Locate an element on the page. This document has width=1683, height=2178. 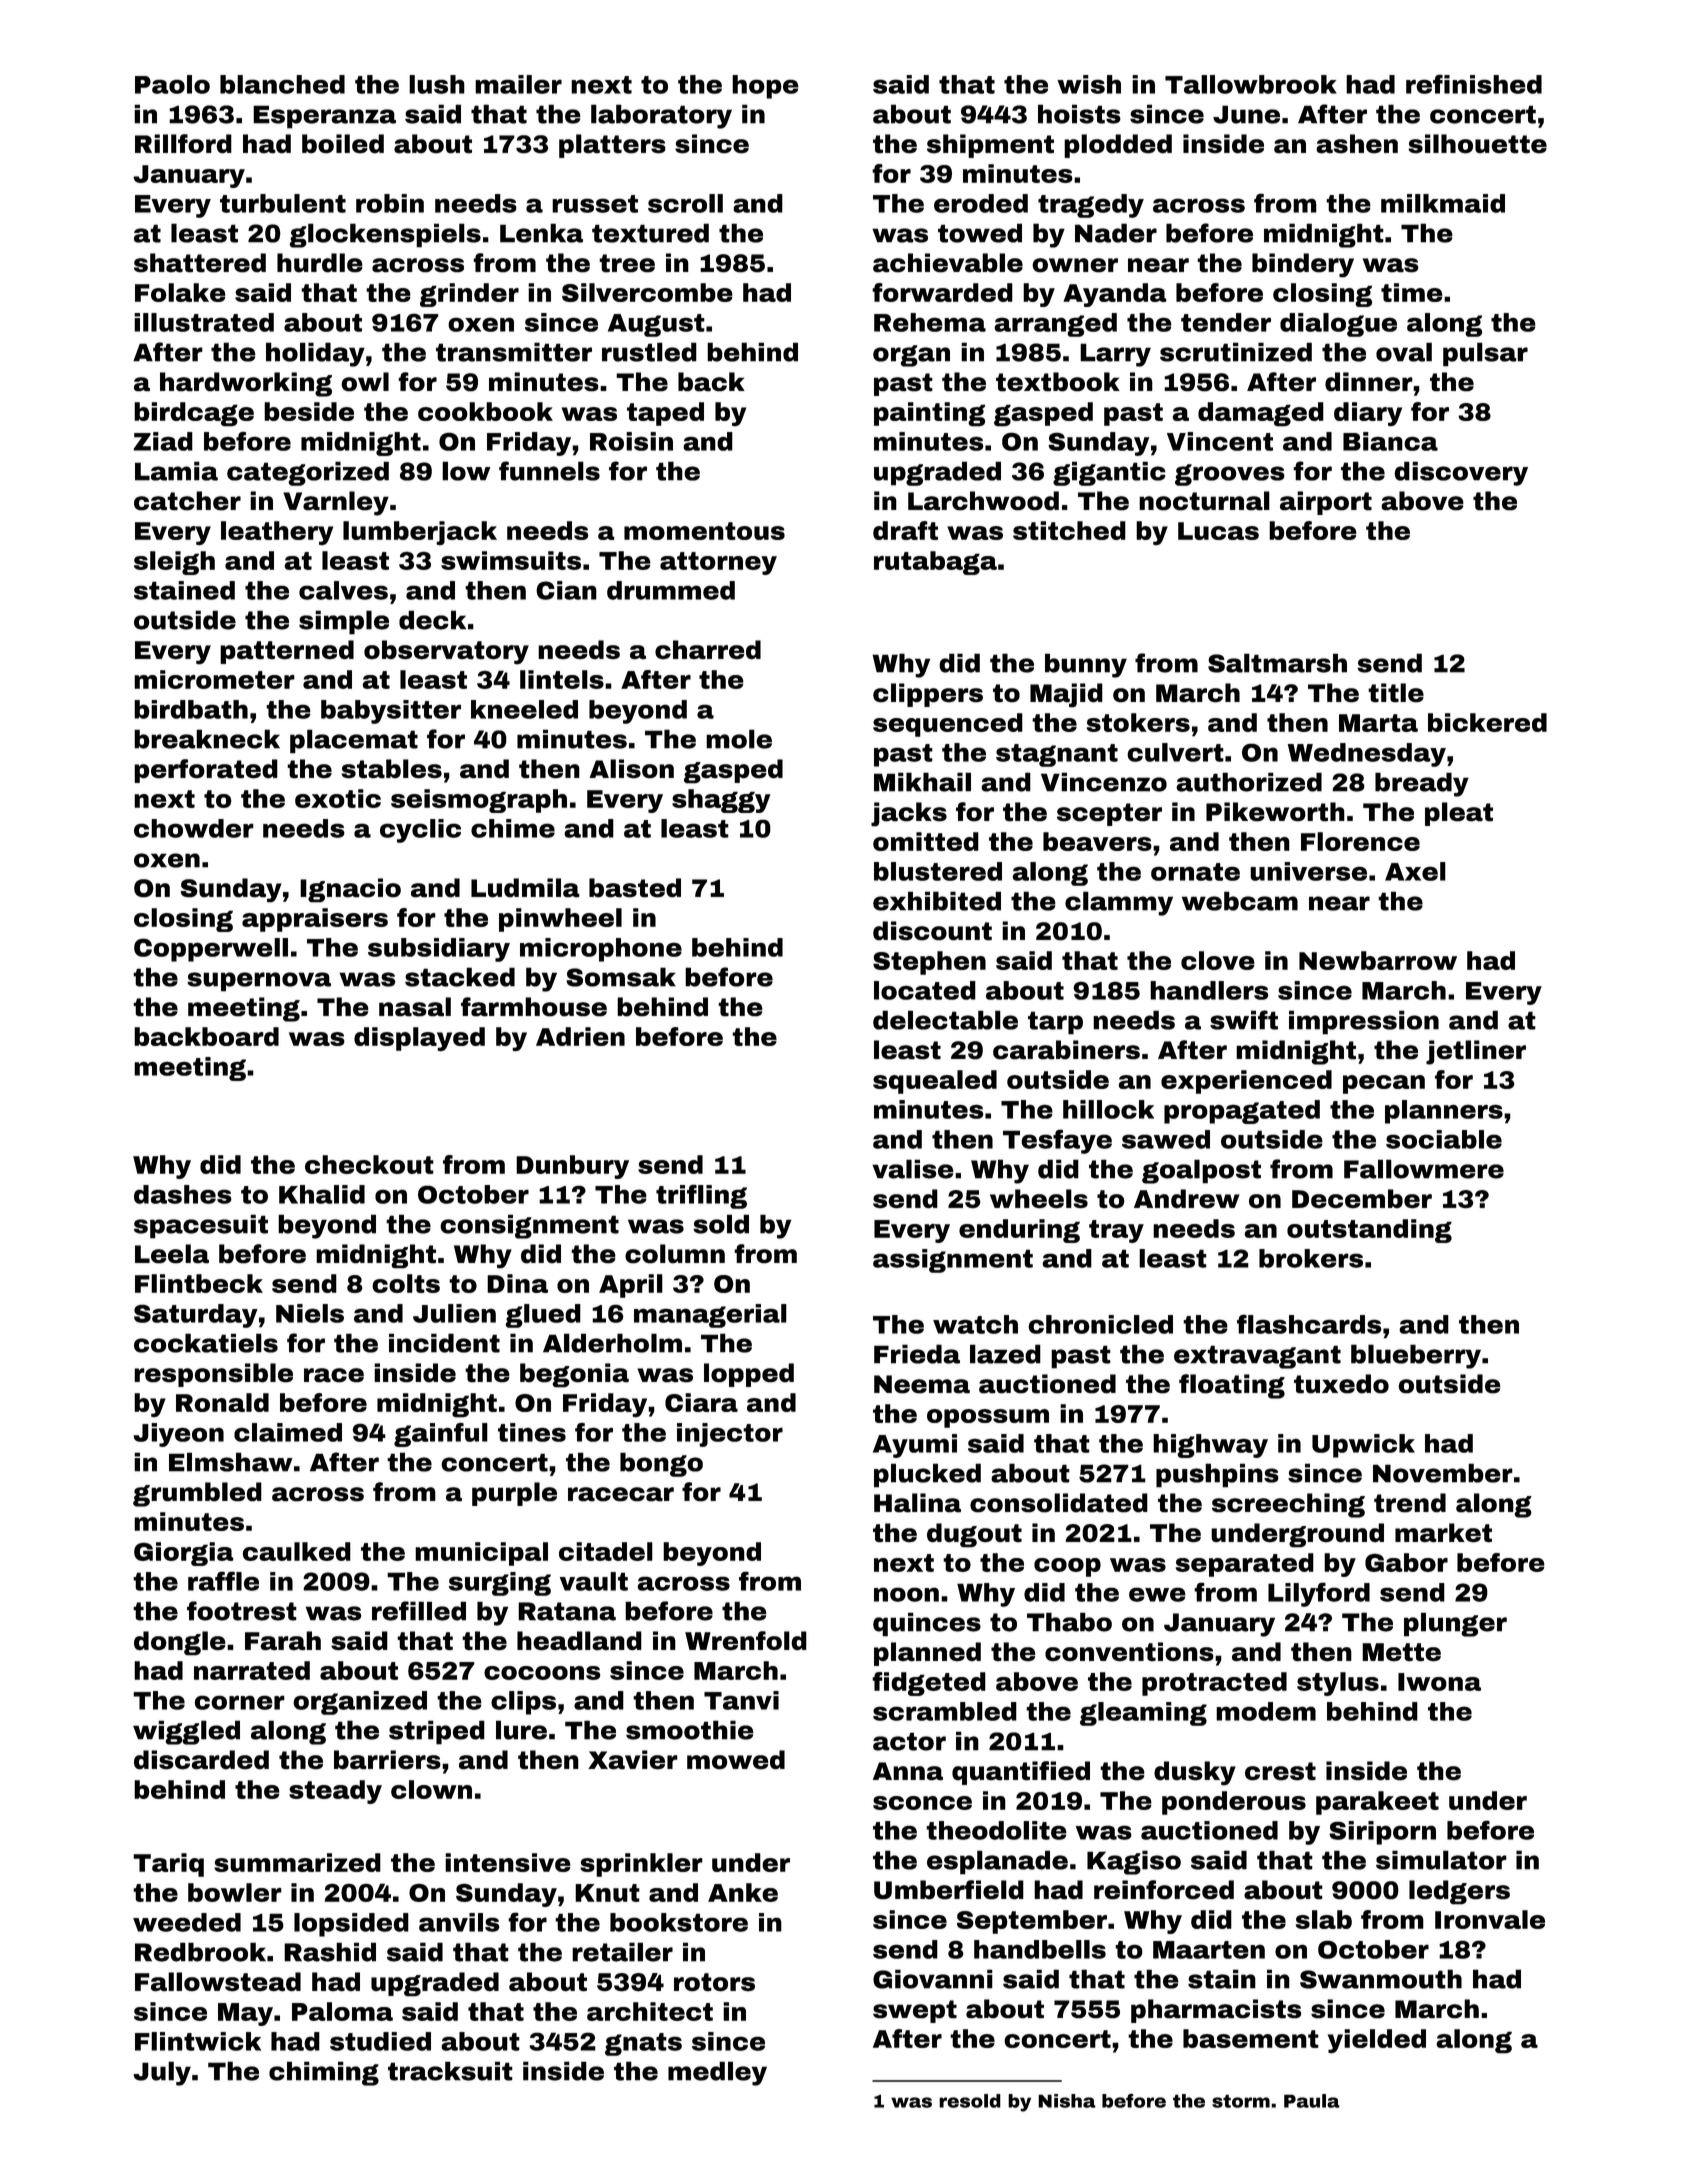
refinished is located at coordinates (1474, 84).
